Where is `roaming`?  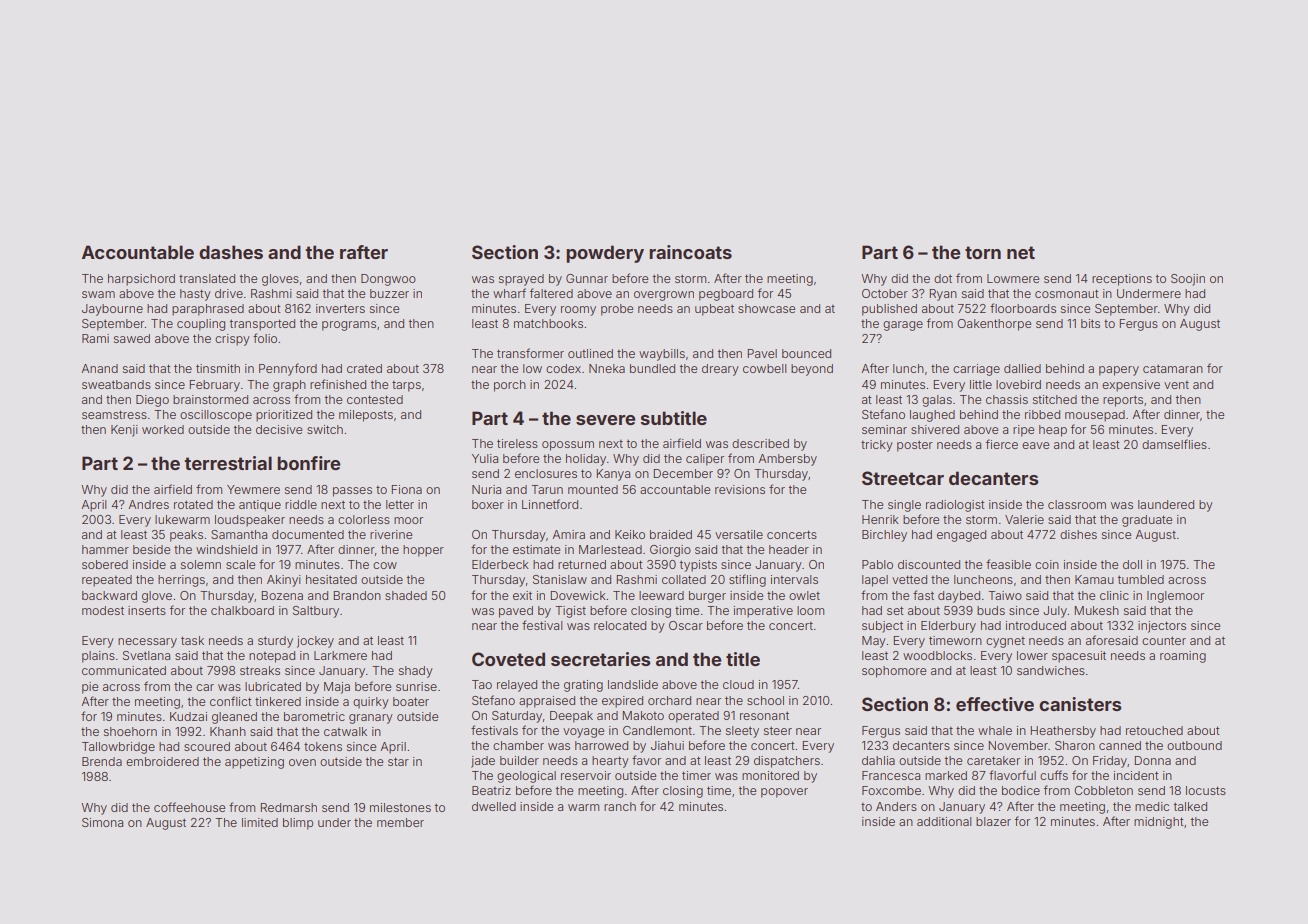
roaming is located at coordinates (1183, 657).
